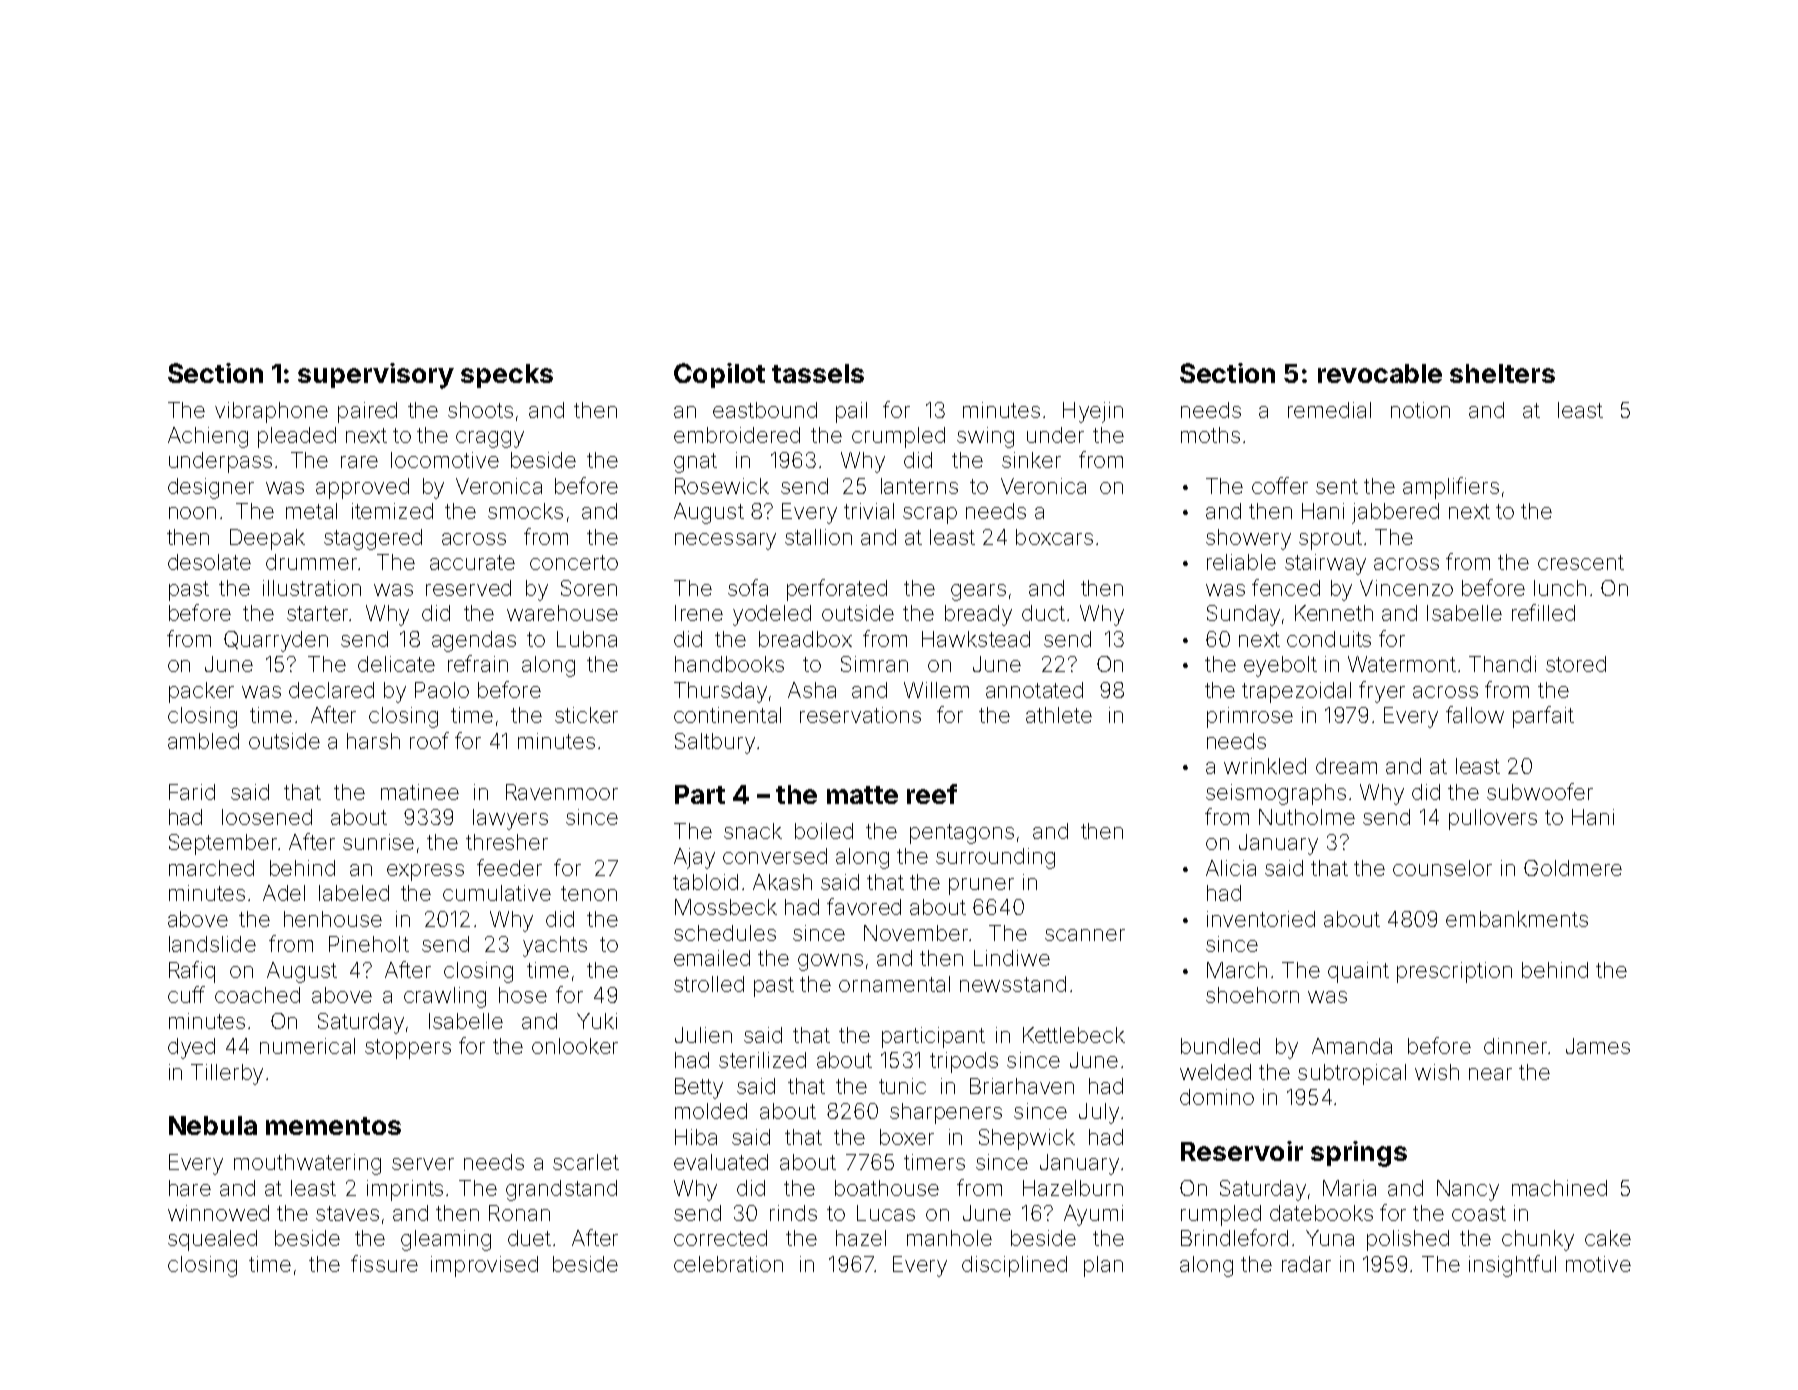 Image resolution: width=1798 pixels, height=1390 pixels. I want to click on Hyejin, so click(1093, 412).
